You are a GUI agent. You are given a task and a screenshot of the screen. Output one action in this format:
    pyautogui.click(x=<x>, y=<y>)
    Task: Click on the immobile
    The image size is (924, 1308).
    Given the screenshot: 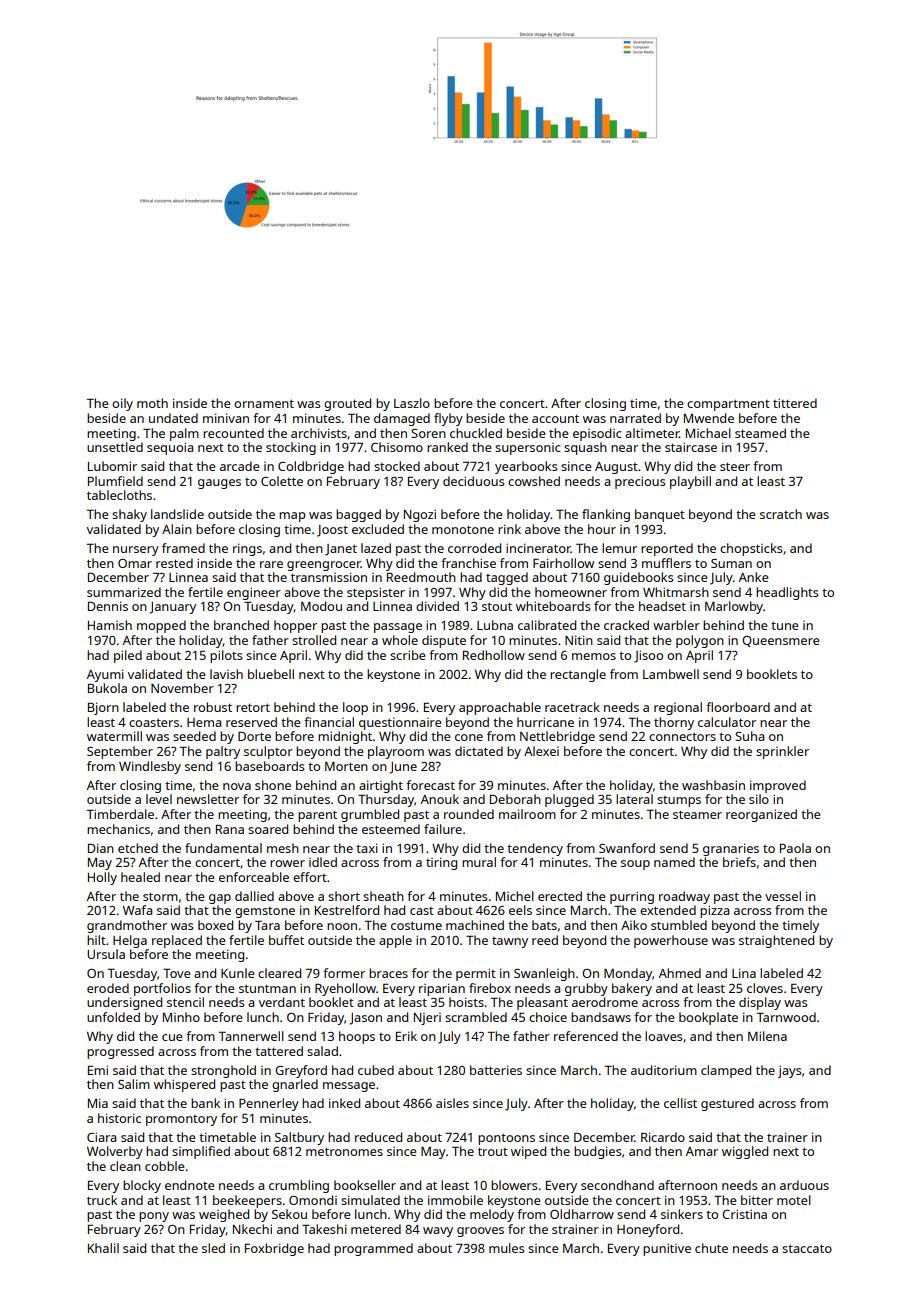 What is the action you would take?
    pyautogui.click(x=455, y=1200)
